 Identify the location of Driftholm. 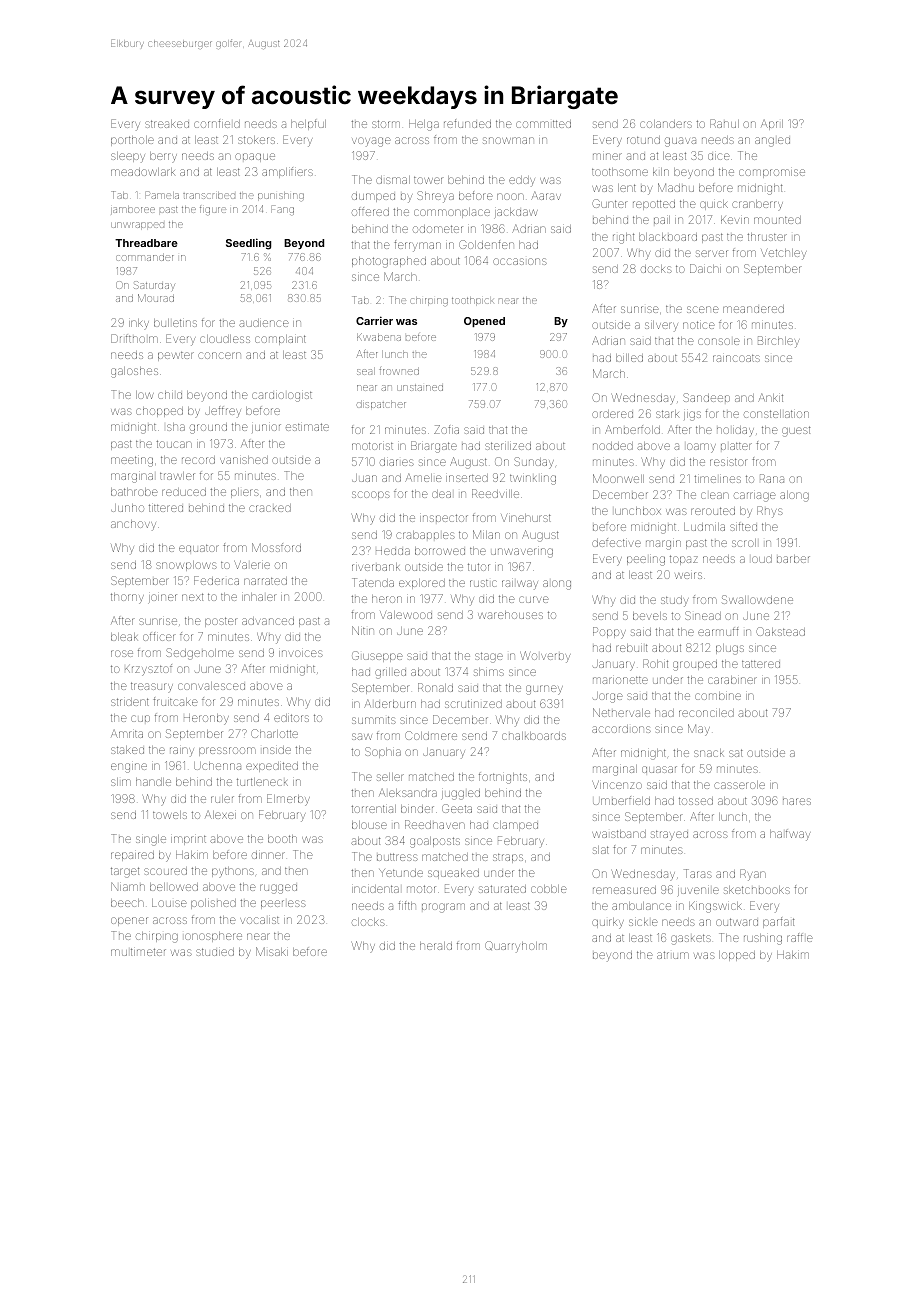
(134, 338).
